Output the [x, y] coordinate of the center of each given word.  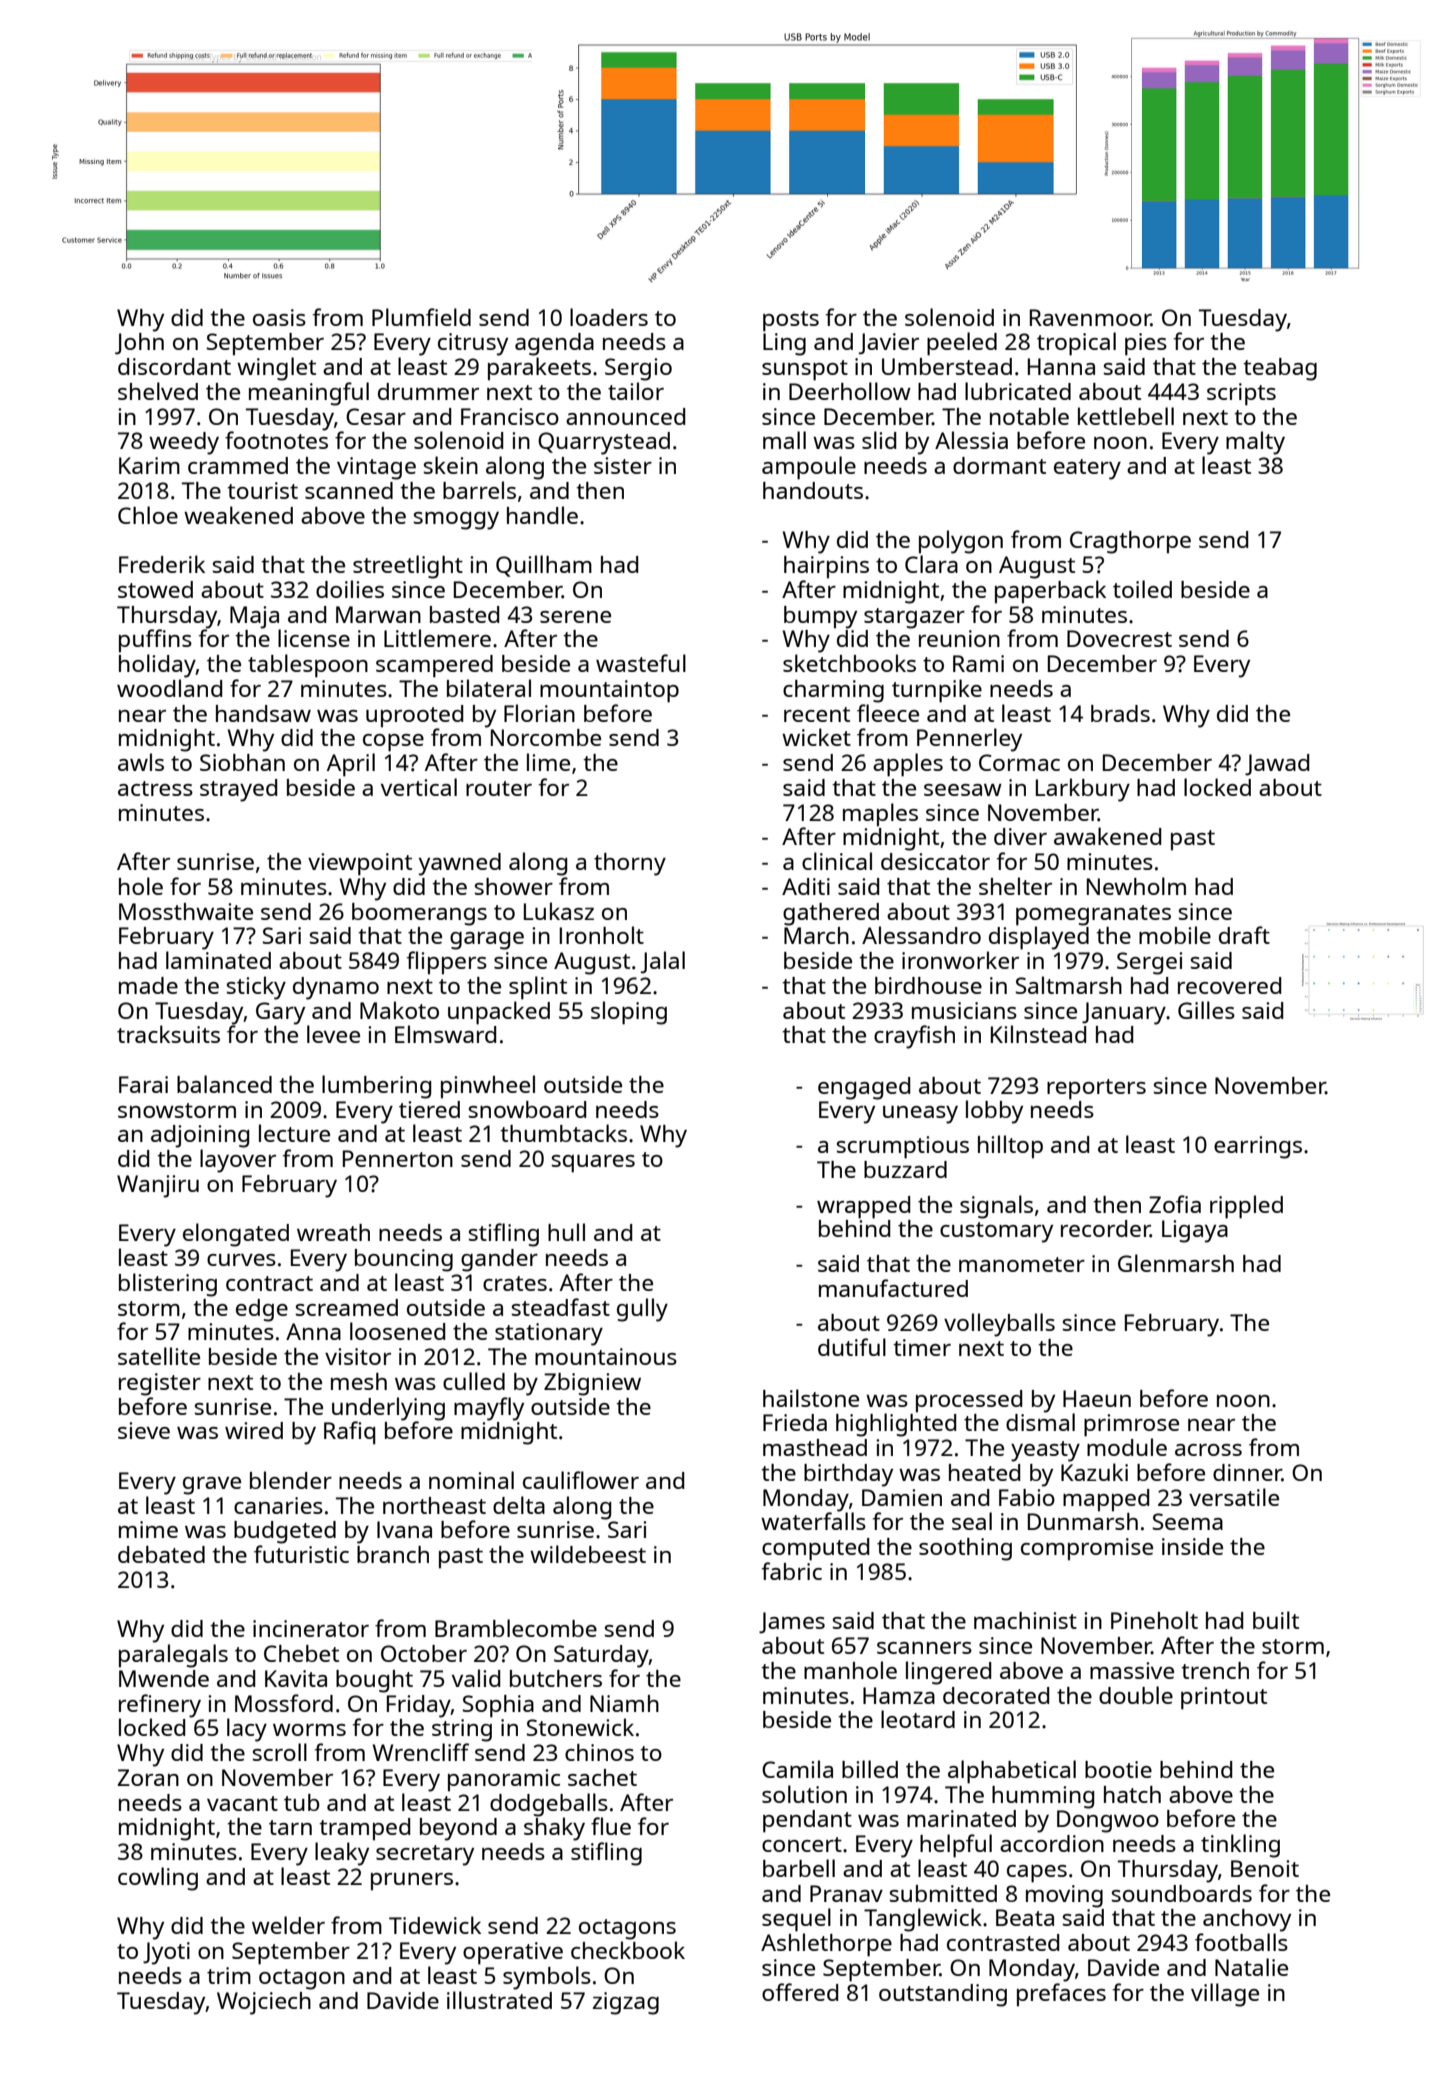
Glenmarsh [1176, 1263]
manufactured [893, 1288]
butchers [556, 1678]
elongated [236, 1235]
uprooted [414, 716]
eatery [1087, 469]
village [1225, 1995]
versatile [1234, 1497]
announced [625, 416]
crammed [238, 465]
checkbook [628, 1950]
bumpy [820, 617]
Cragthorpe [1130, 542]
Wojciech [264, 2003]
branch [393, 1554]
